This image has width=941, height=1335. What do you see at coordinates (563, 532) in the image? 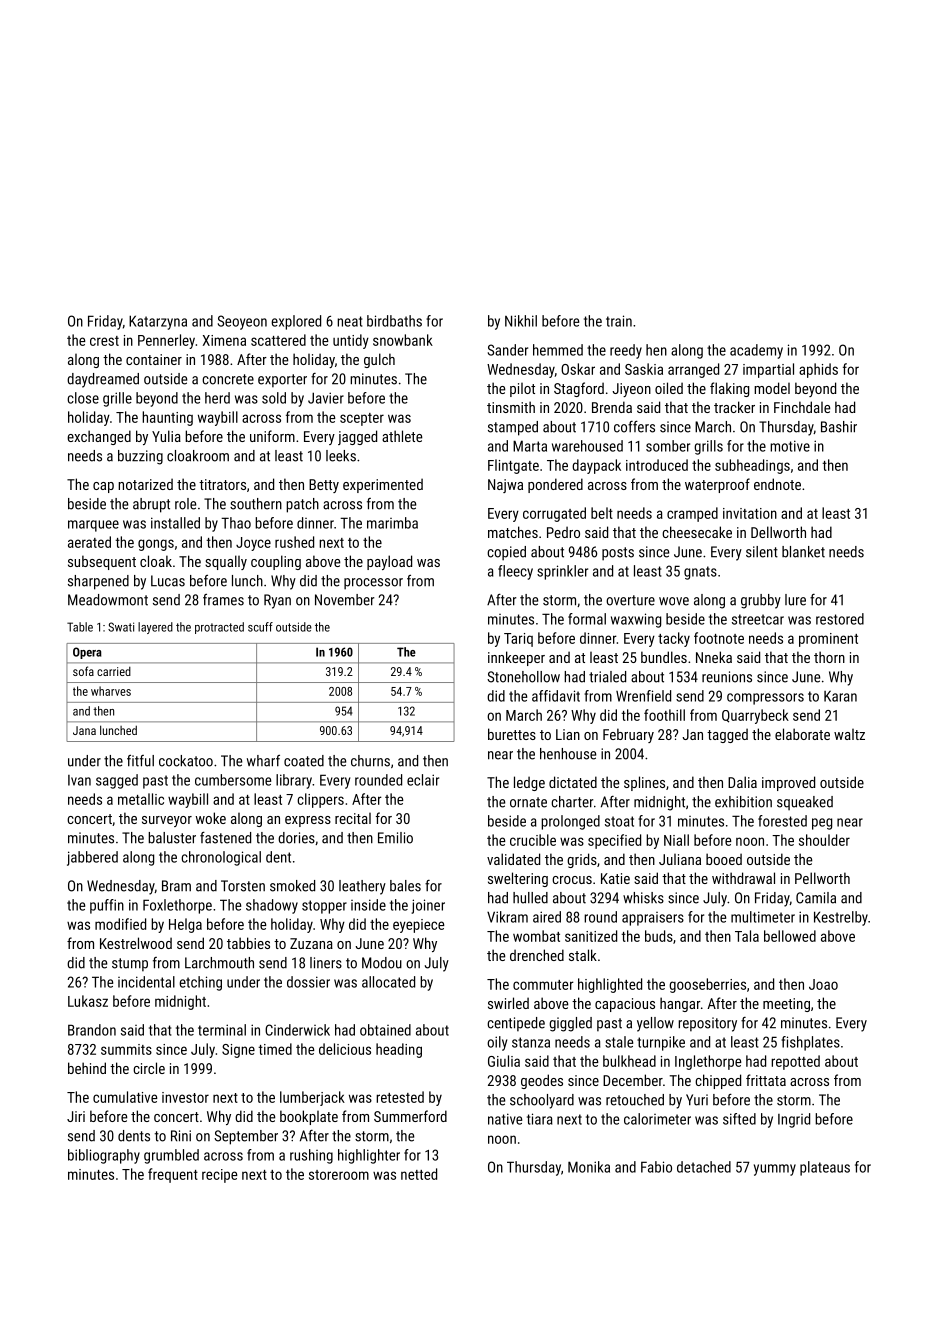
I see `Pedro` at bounding box center [563, 532].
